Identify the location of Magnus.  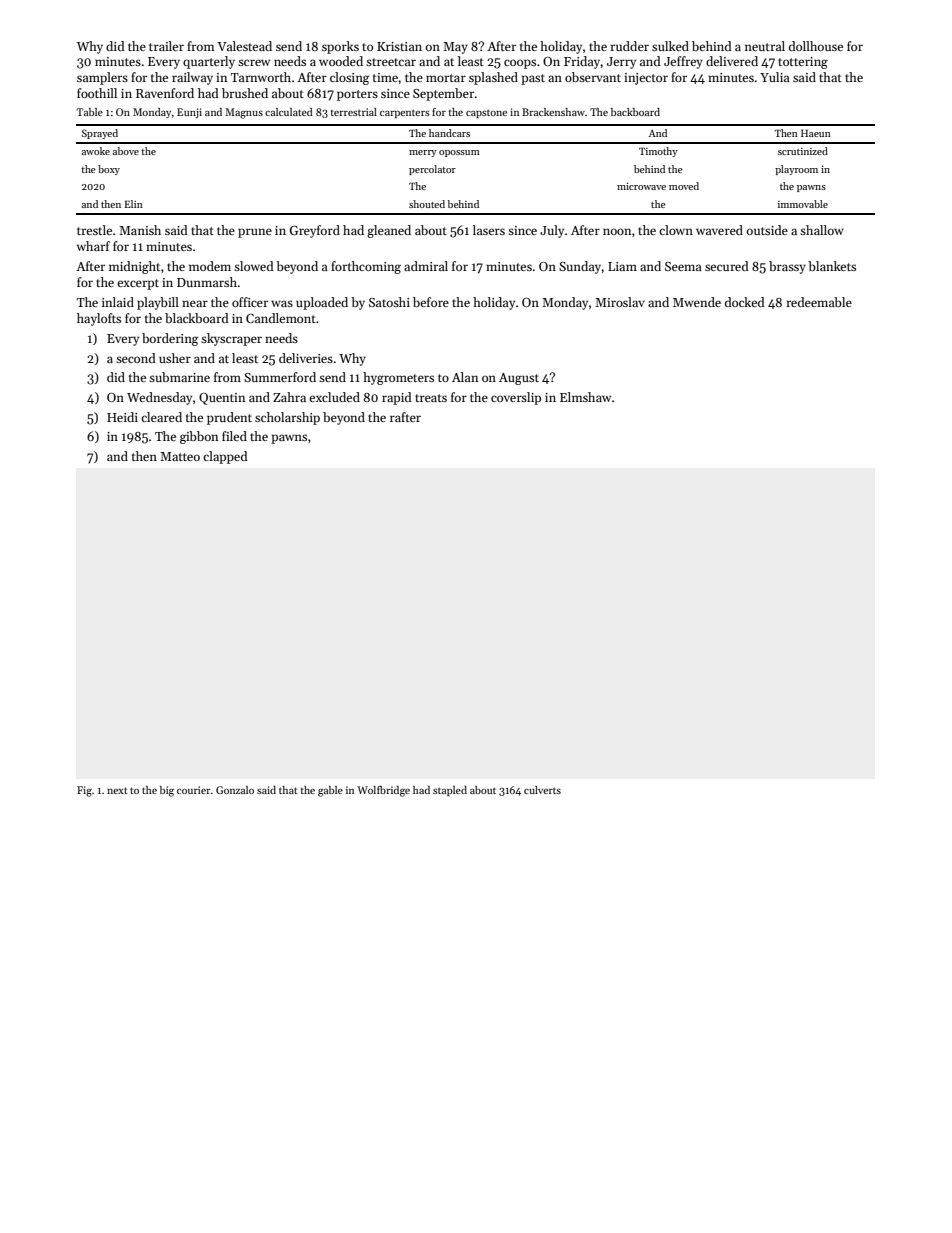
(244, 113).
